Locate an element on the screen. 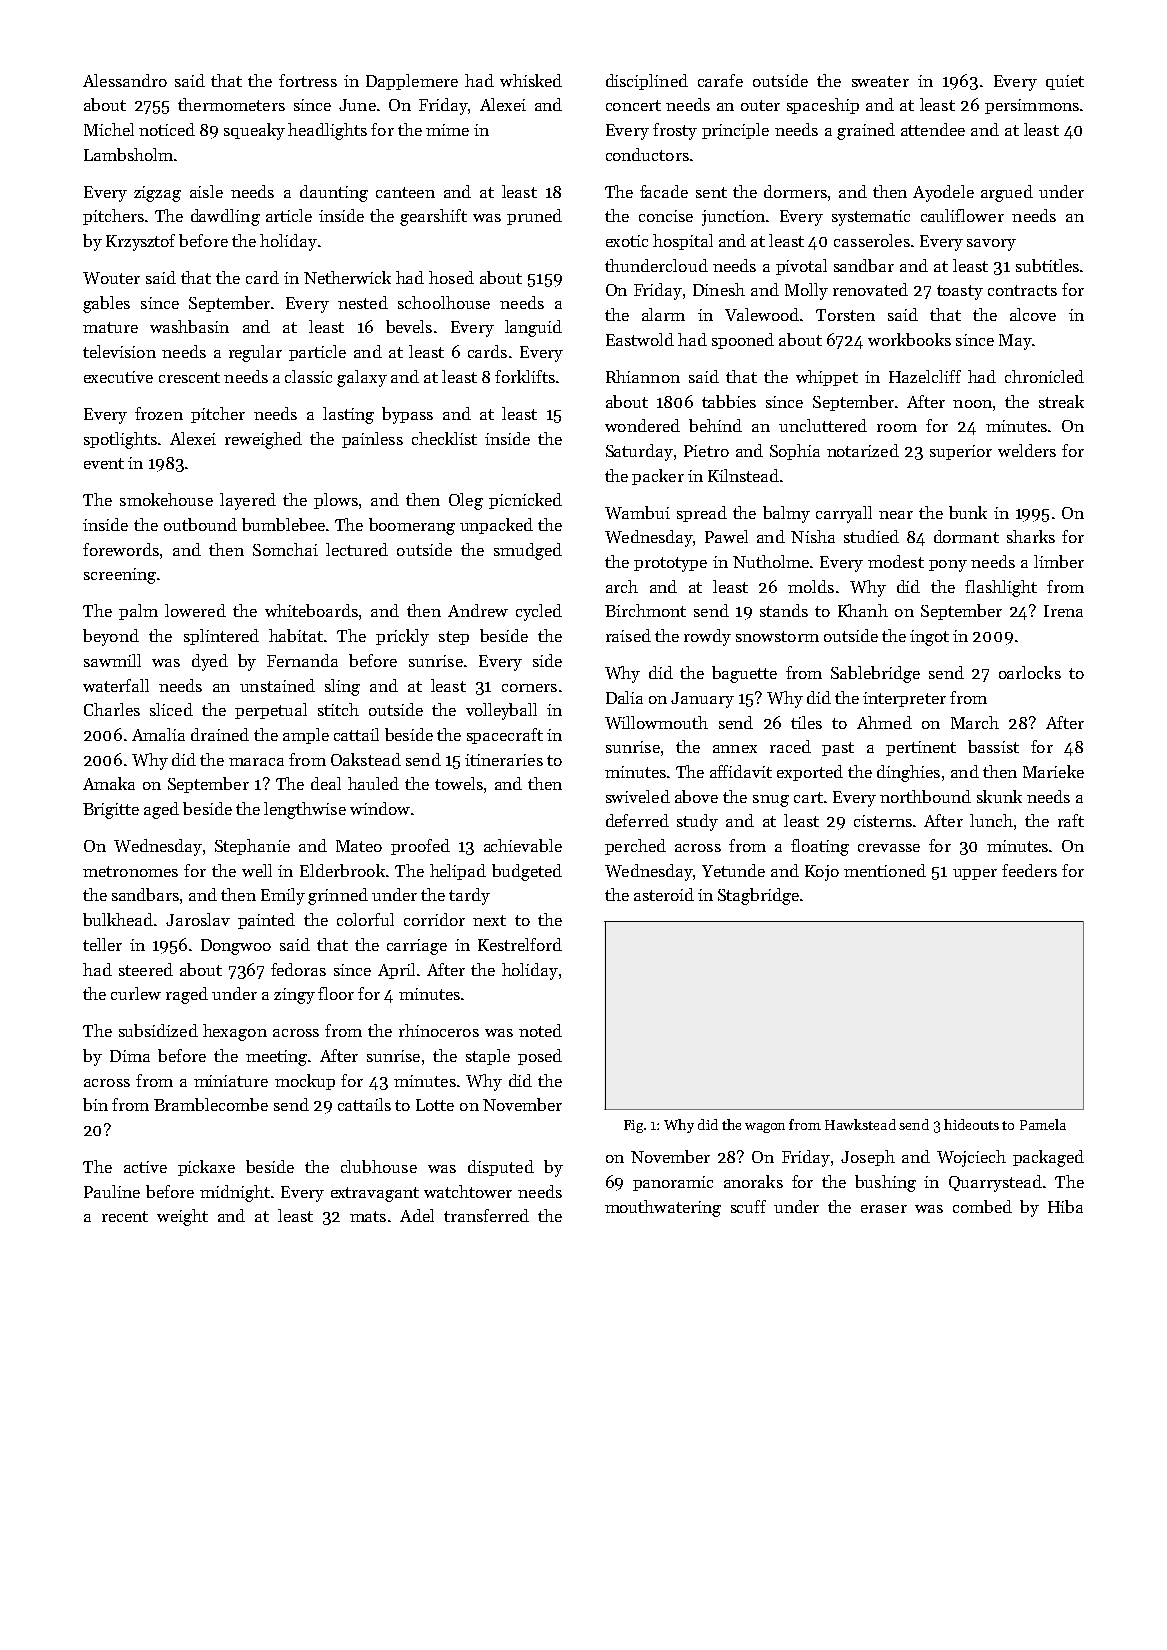 The image size is (1167, 1650). meeting is located at coordinates (276, 1058).
